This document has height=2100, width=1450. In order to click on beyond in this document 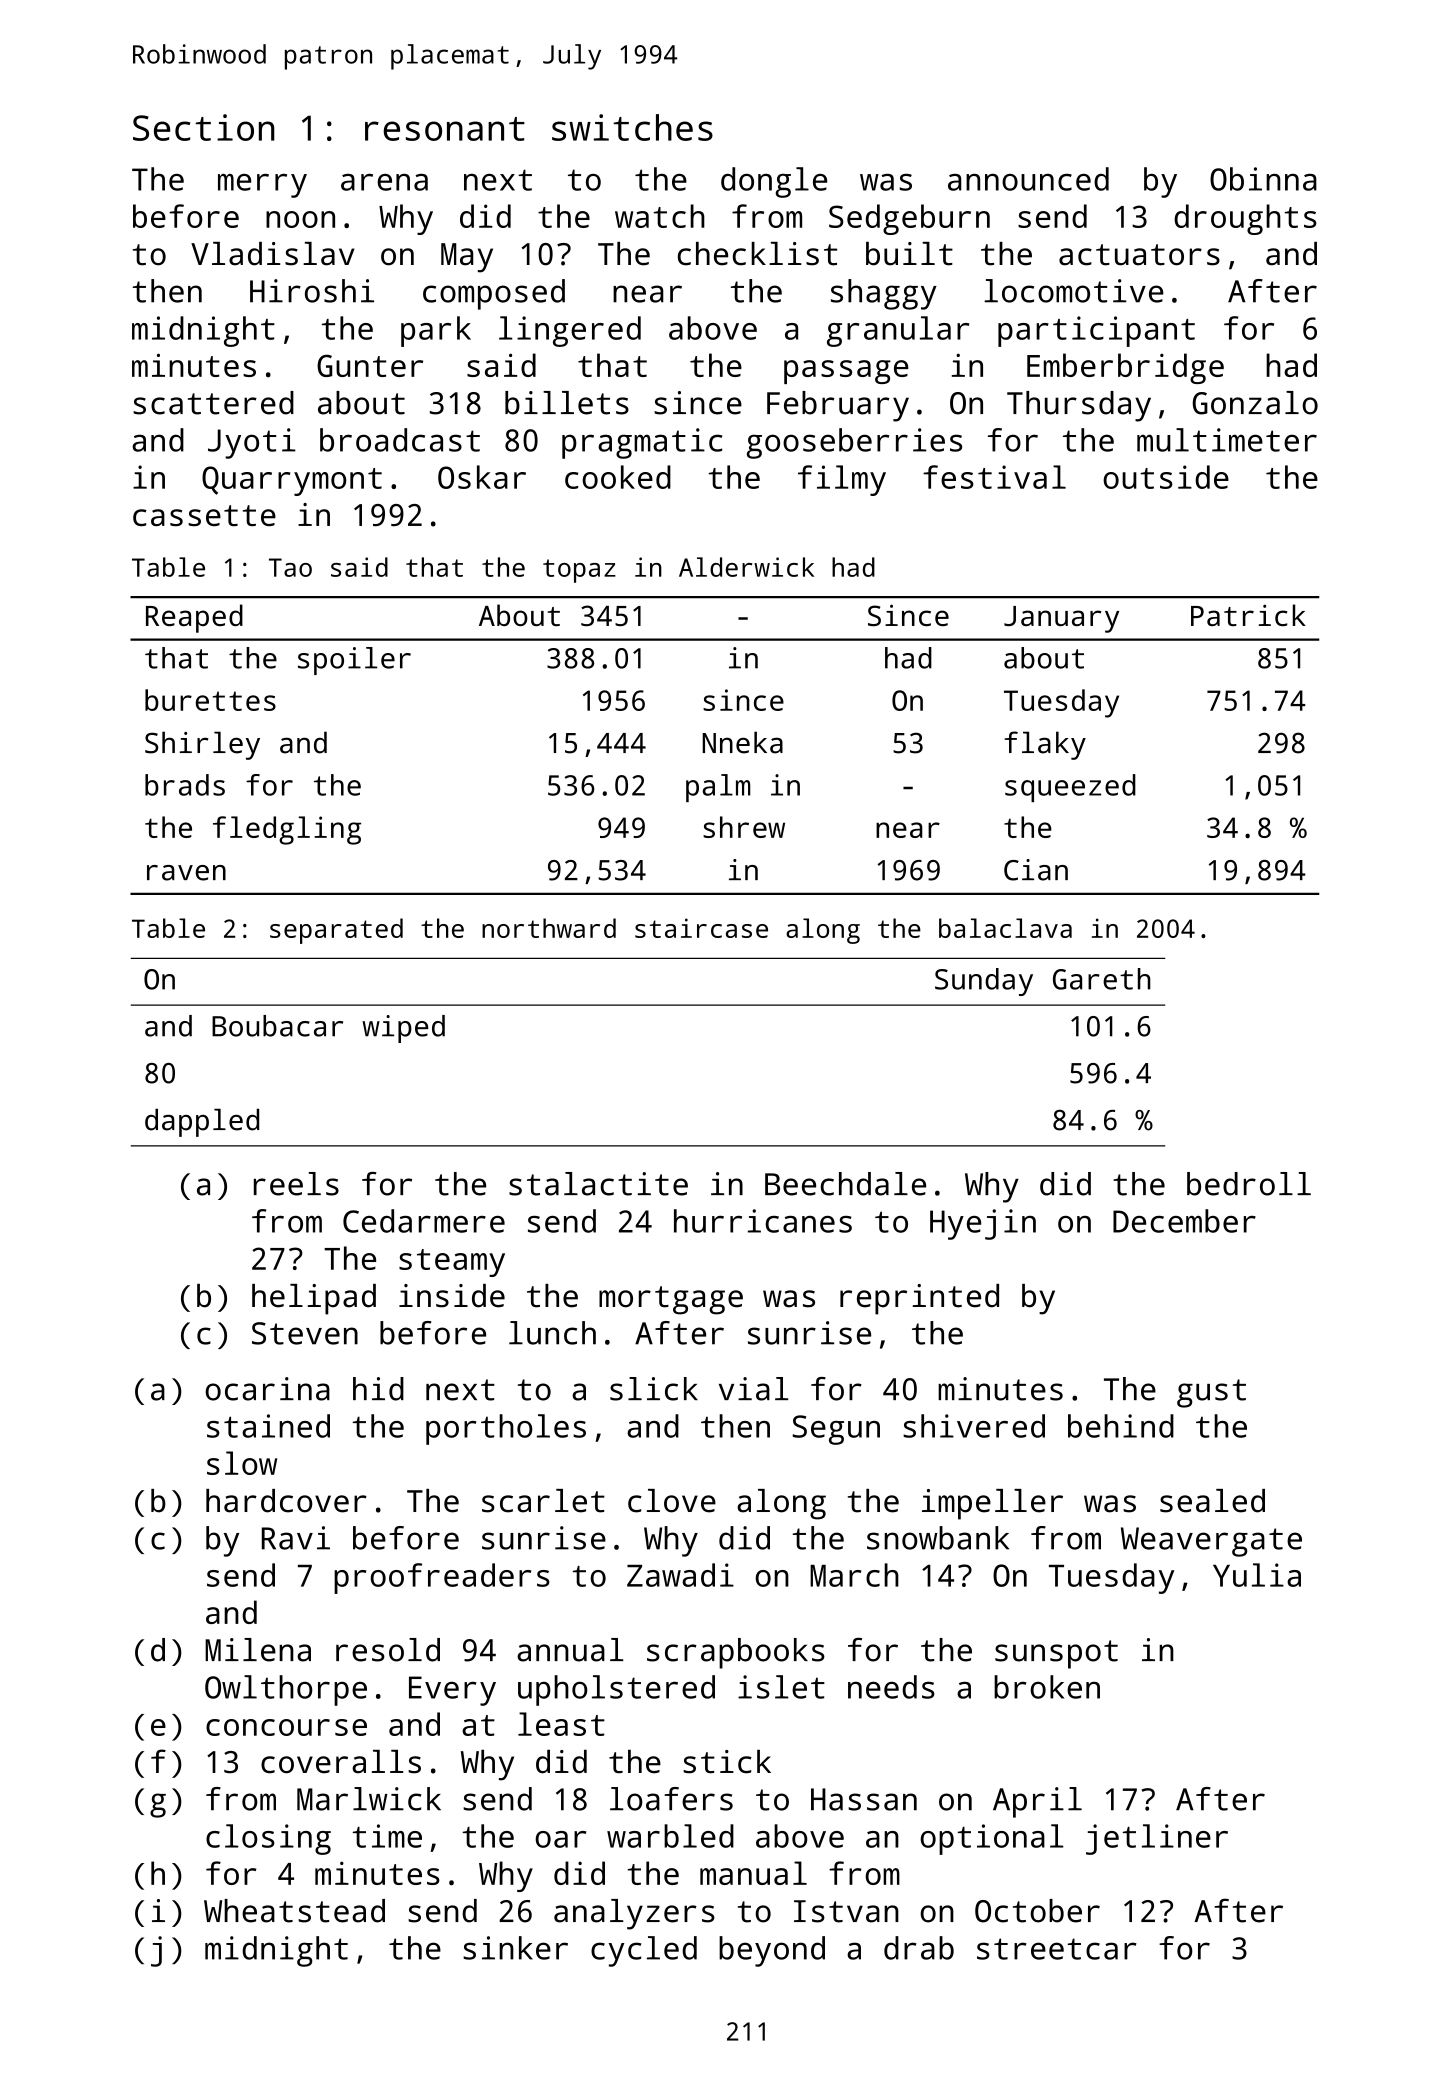, I will do `click(772, 1951)`.
